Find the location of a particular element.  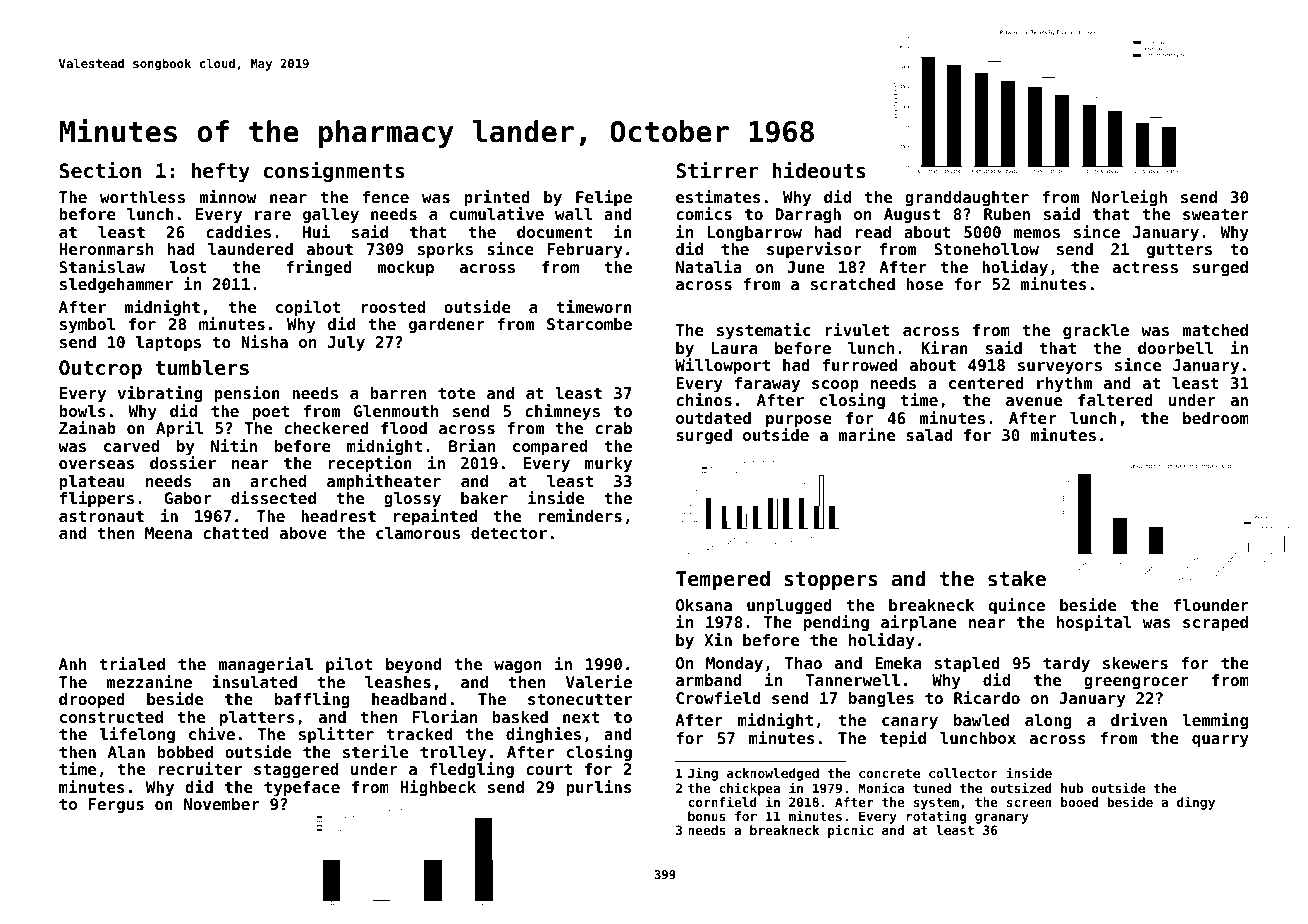

stake is located at coordinates (1017, 579).
